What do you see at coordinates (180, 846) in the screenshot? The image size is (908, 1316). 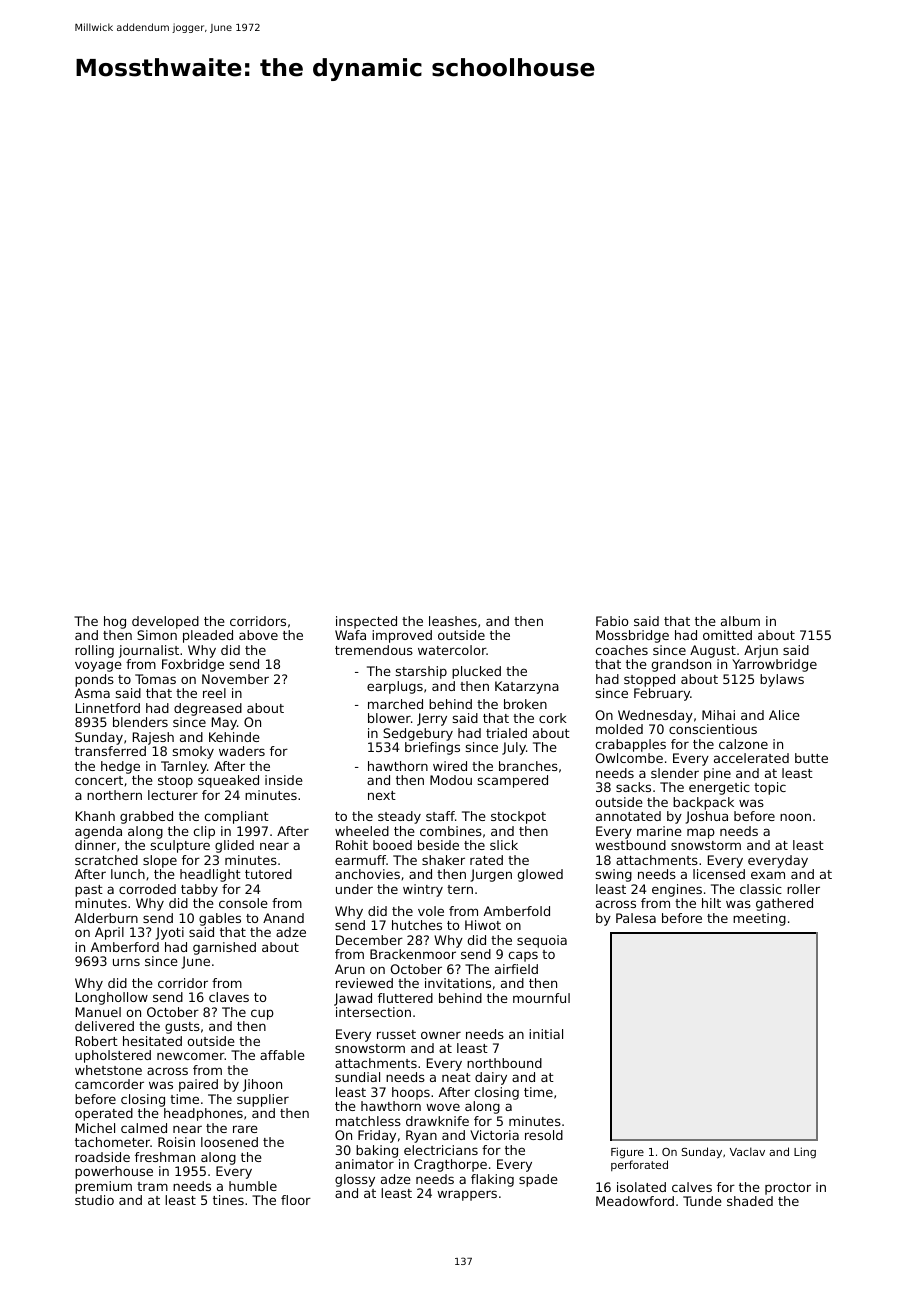 I see `sculpture` at bounding box center [180, 846].
